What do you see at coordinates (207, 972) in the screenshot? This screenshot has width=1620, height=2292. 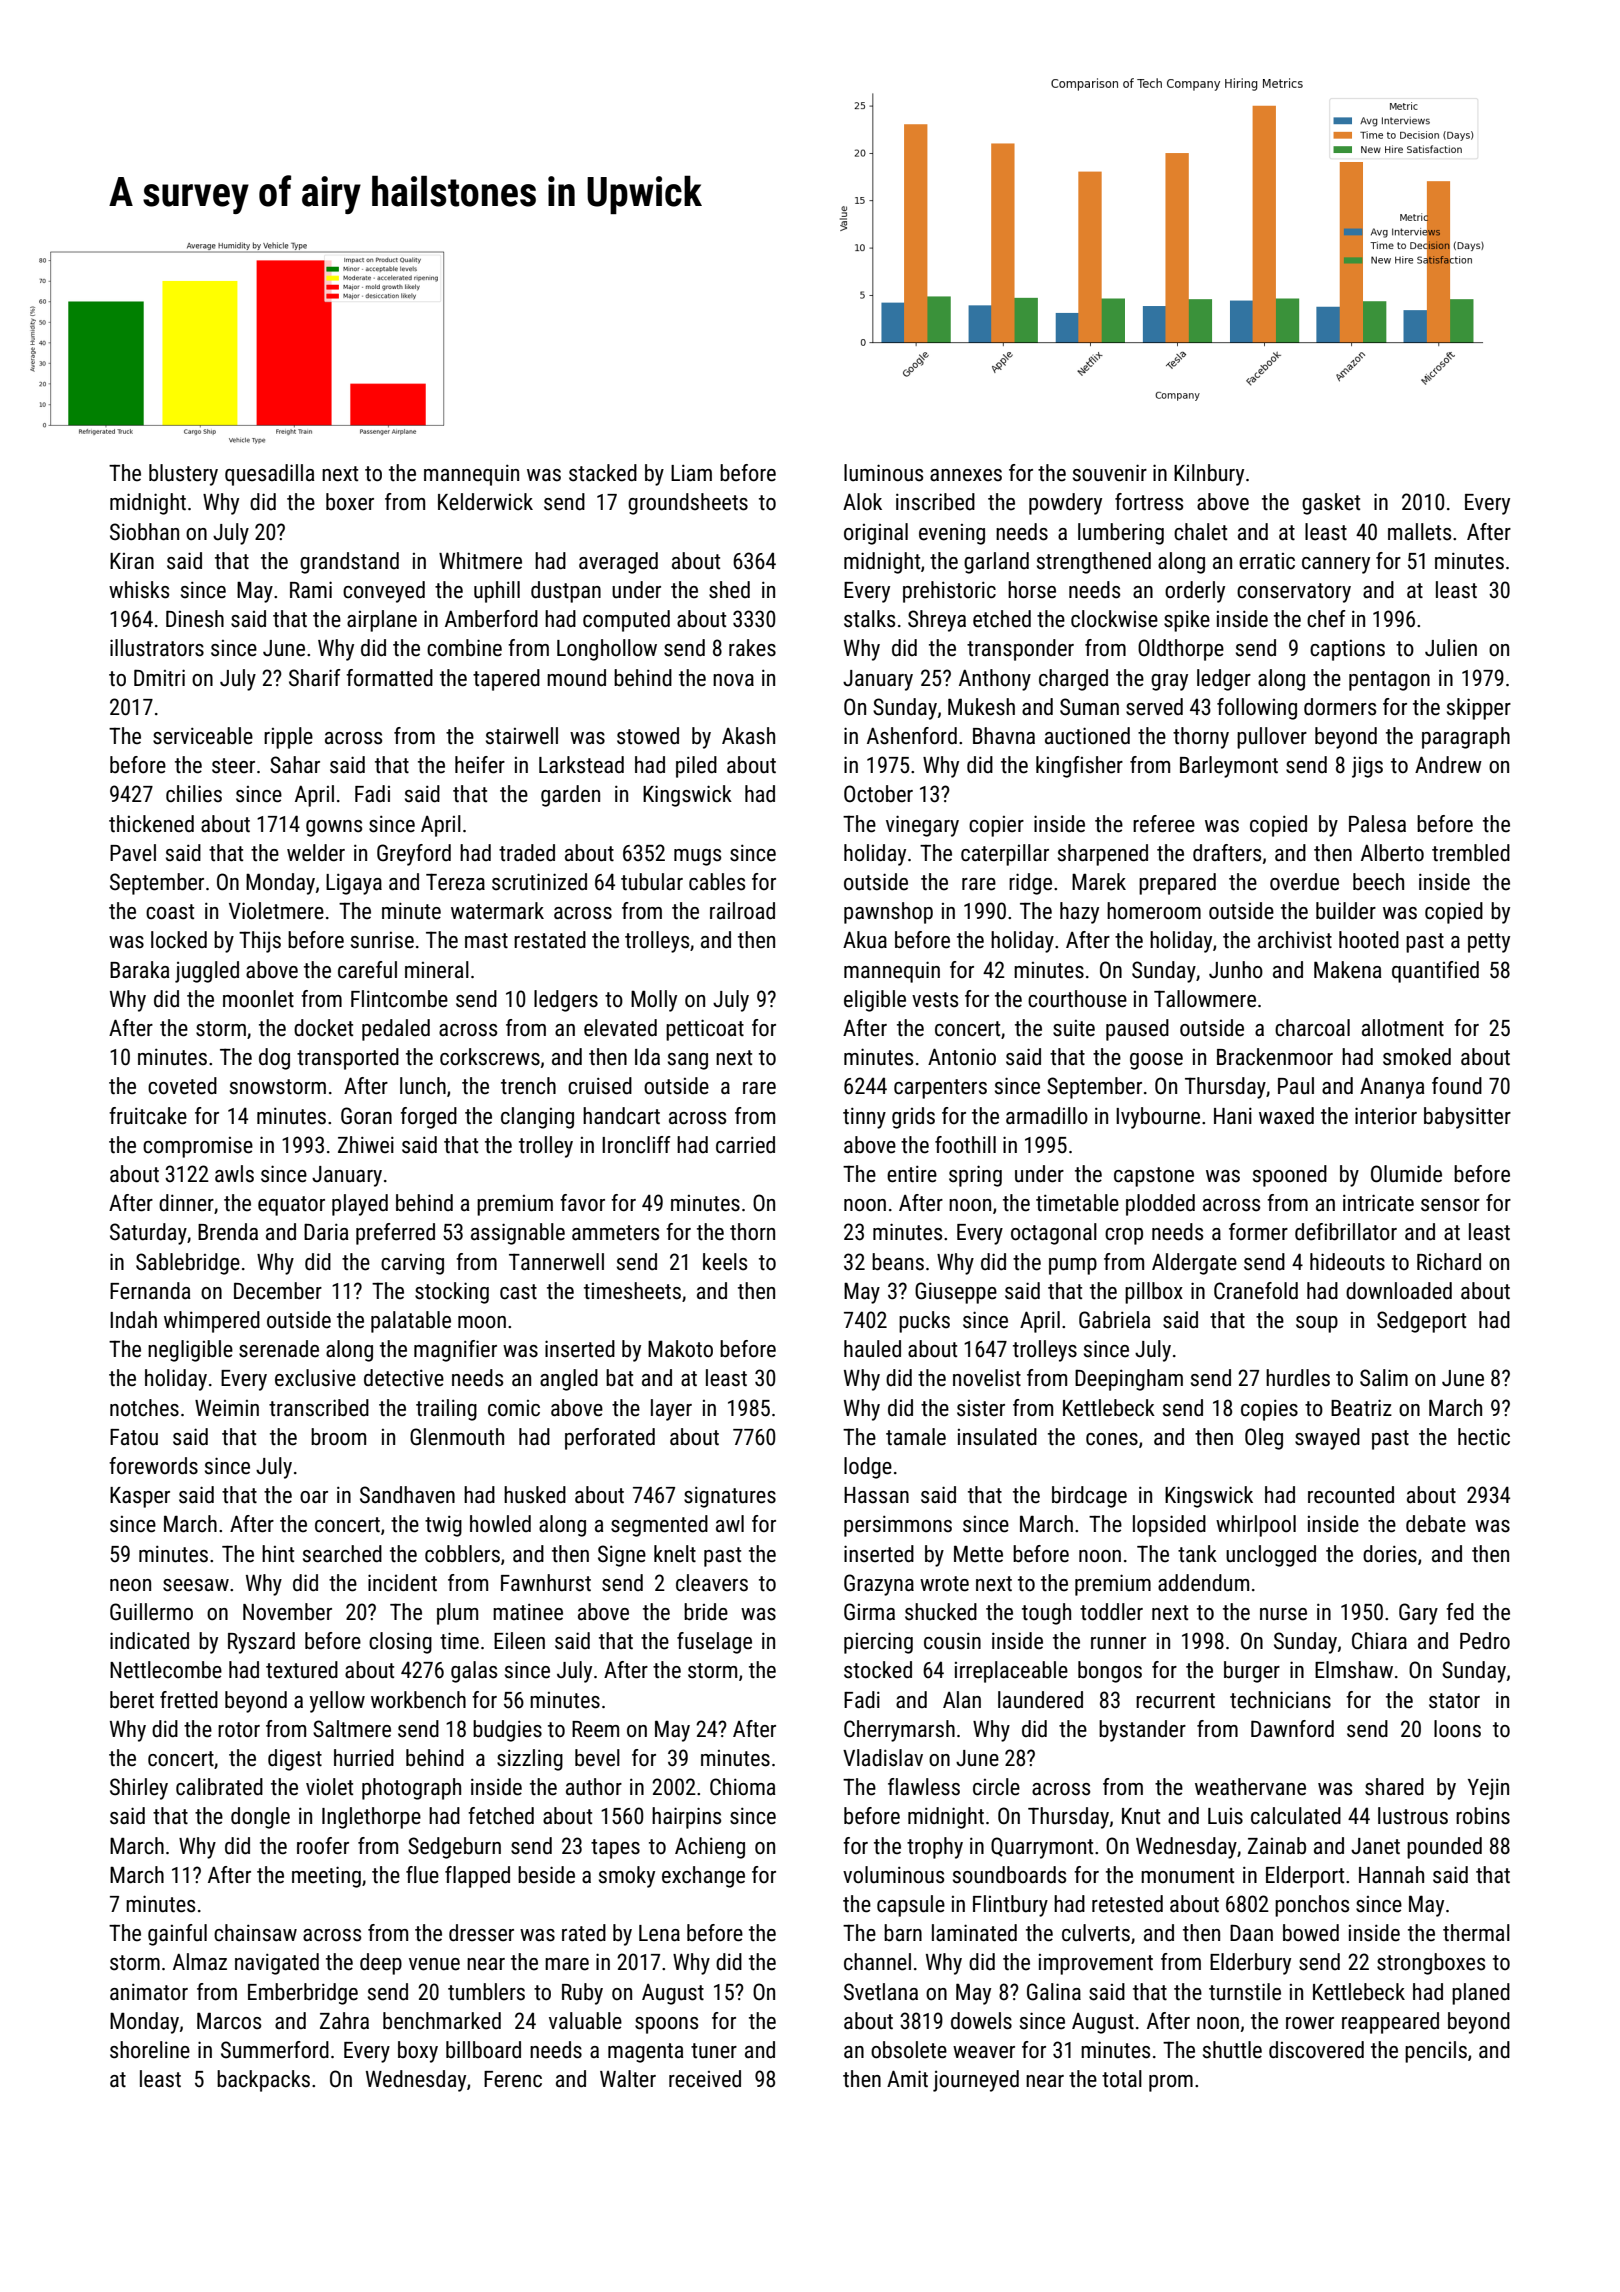 I see `juggled` at bounding box center [207, 972].
